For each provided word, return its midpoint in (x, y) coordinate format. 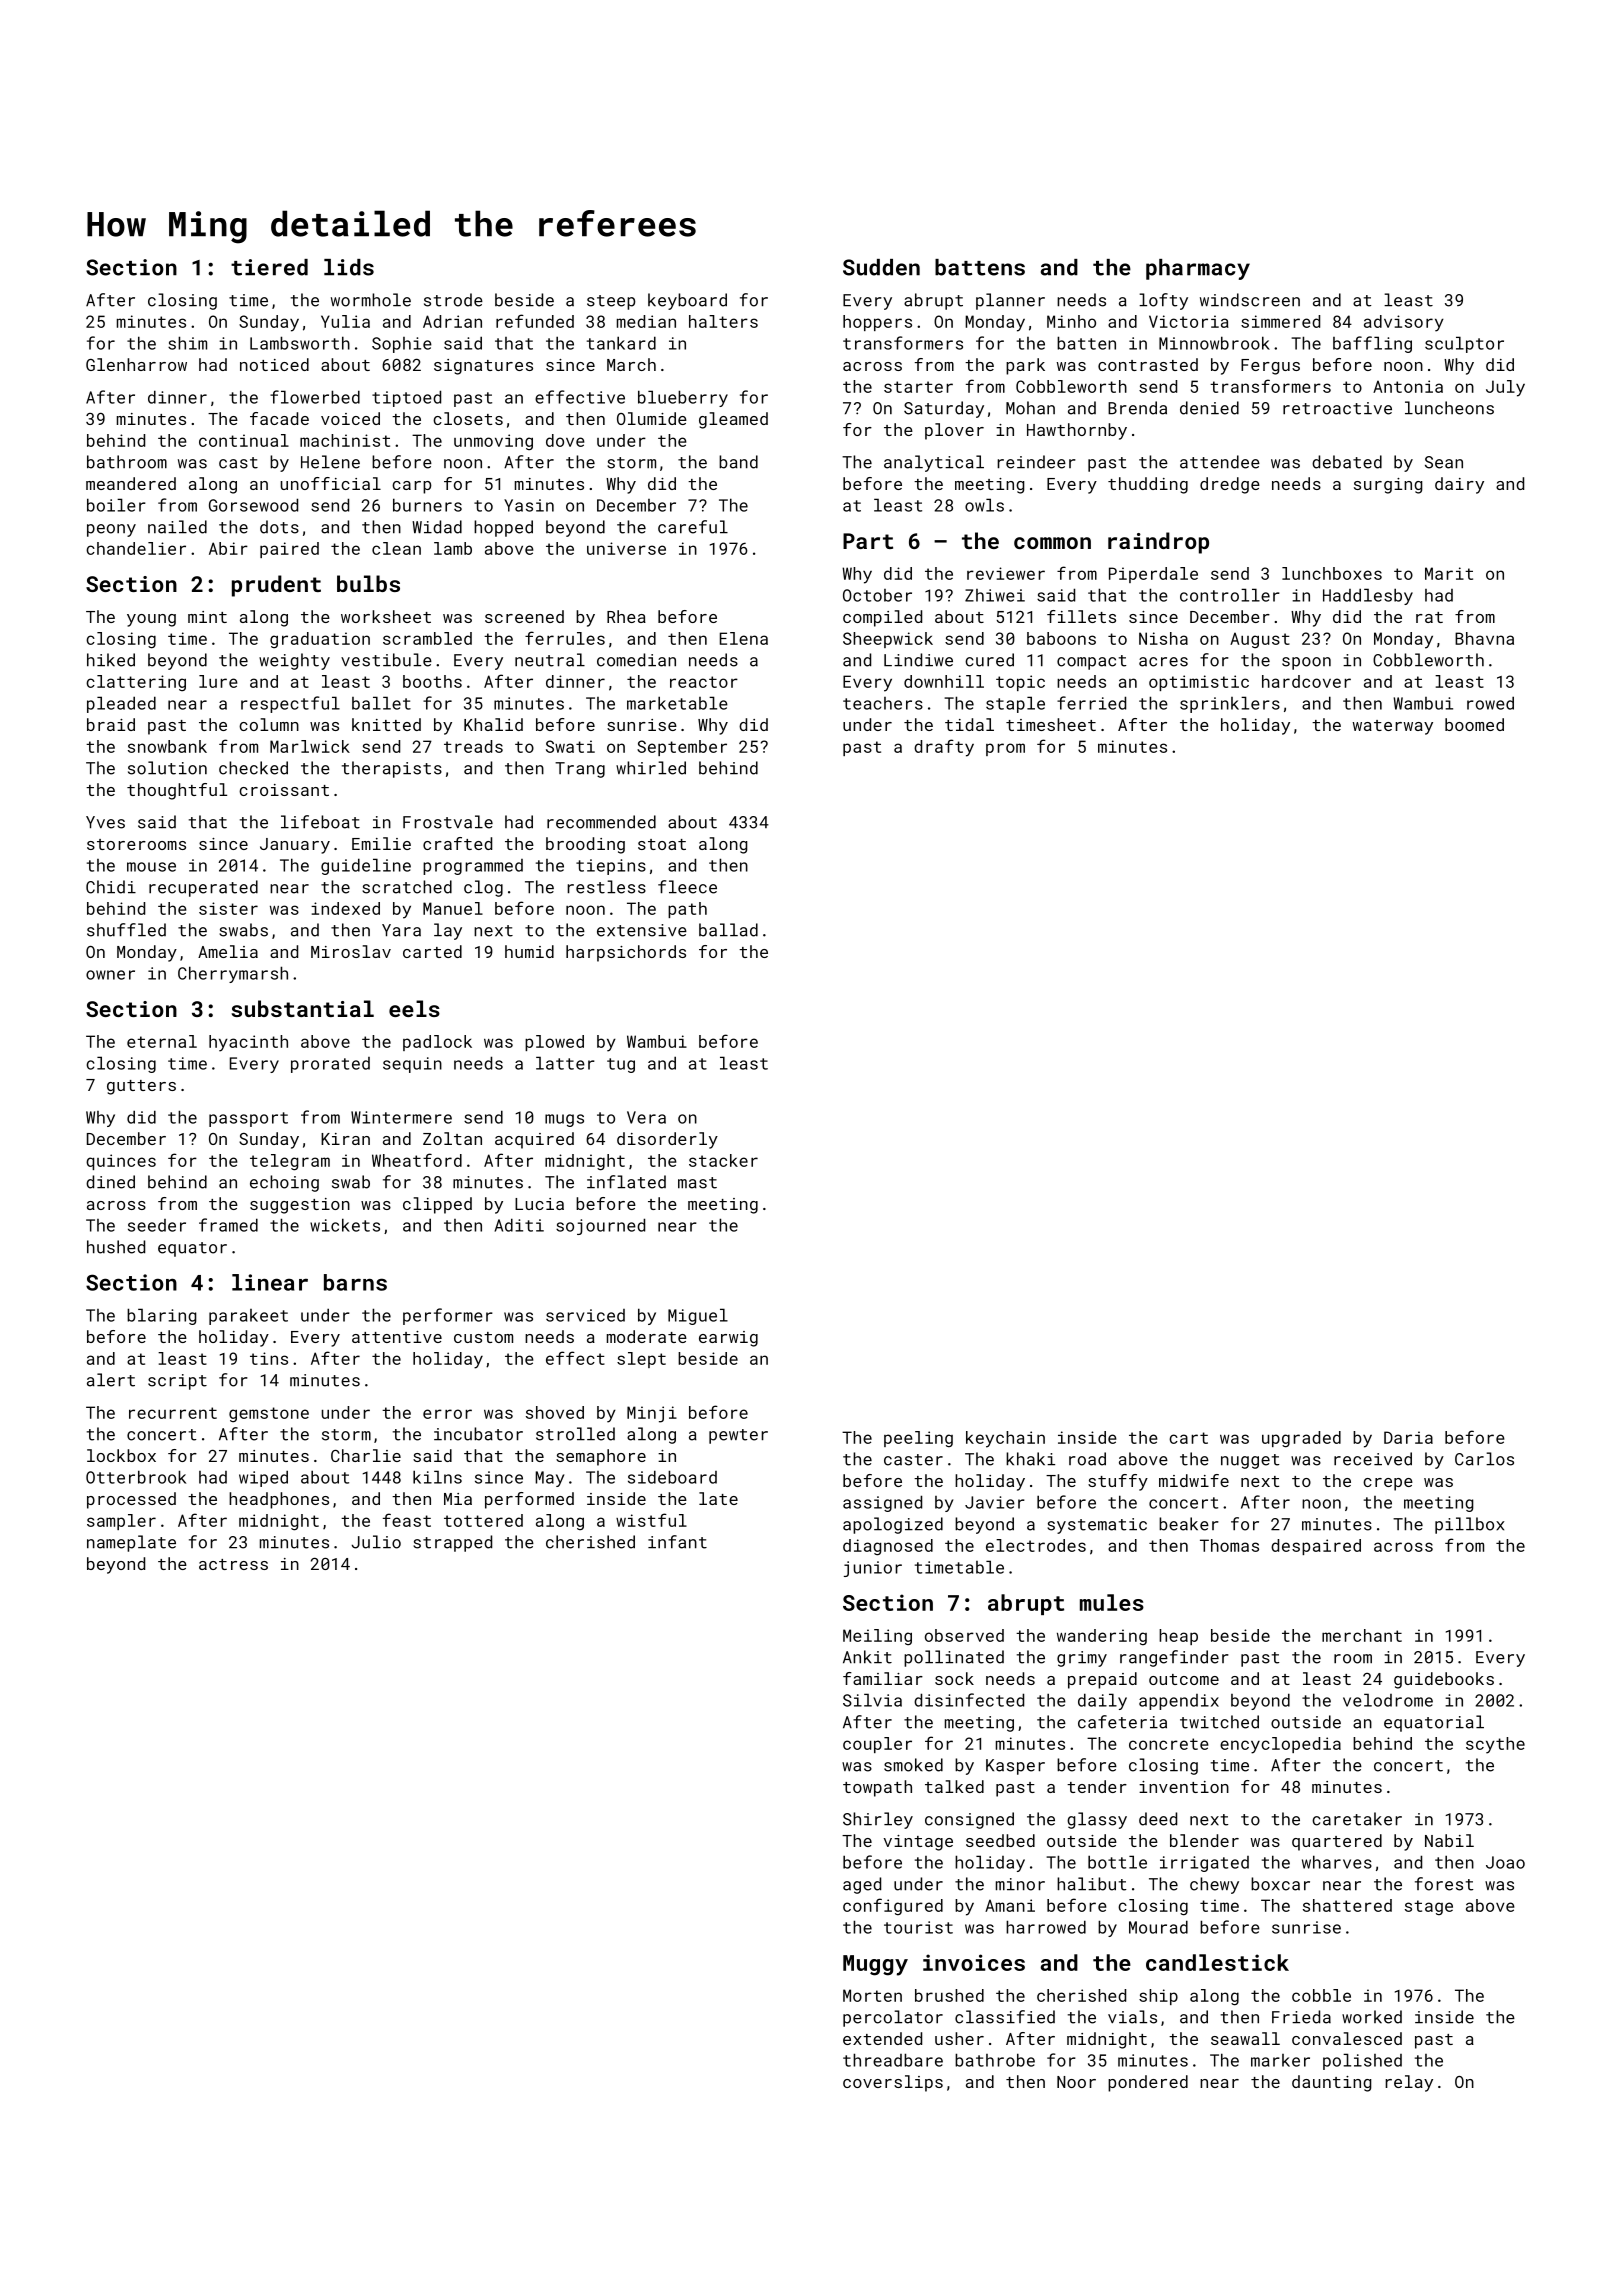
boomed (1474, 724)
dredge (1230, 485)
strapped (452, 1543)
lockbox (121, 1455)
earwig (728, 1339)
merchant (1362, 1635)
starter (918, 387)
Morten (872, 1995)
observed (964, 1635)
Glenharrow (136, 364)
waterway (1393, 727)
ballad (728, 930)
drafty (944, 748)
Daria (1408, 1437)
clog (483, 888)
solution (167, 768)
